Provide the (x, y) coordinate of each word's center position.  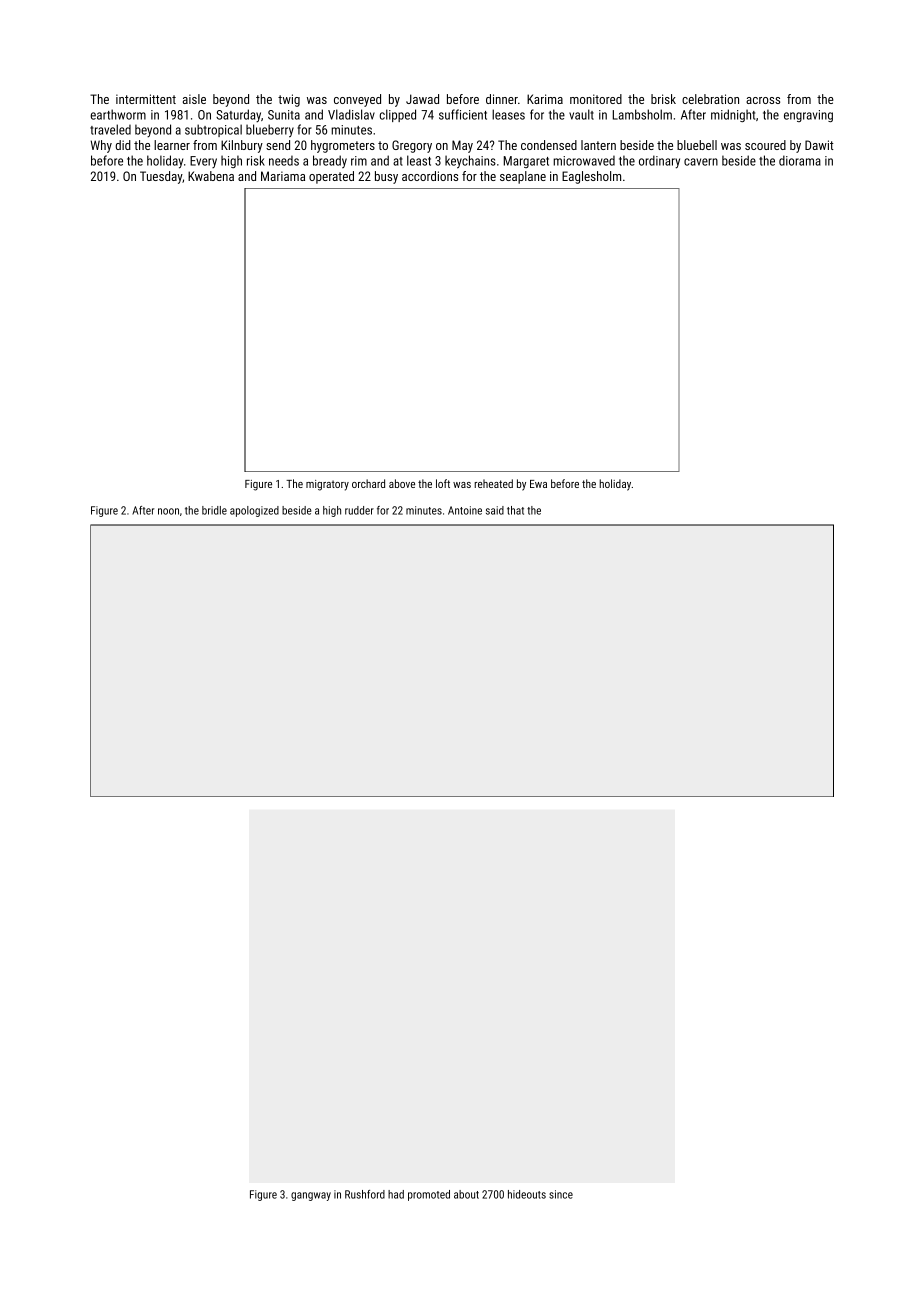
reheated (493, 483)
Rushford (365, 1194)
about (466, 1194)
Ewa (538, 484)
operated (331, 177)
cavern (701, 162)
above (402, 483)
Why (101, 146)
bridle (214, 510)
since (561, 1194)
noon (168, 511)
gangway (311, 1196)
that (515, 510)
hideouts (527, 1194)
